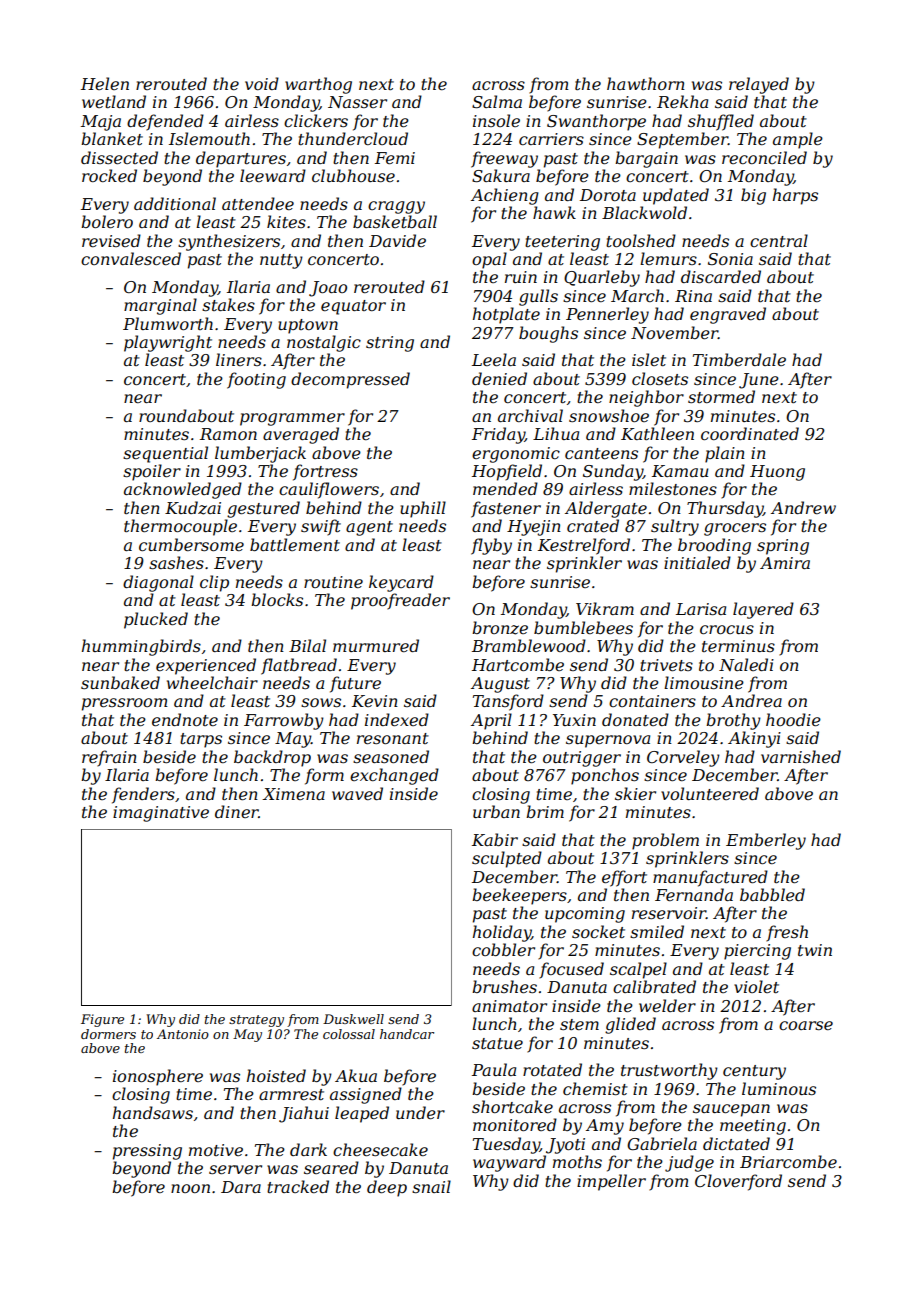 This screenshot has height=1308, width=924. Describe the element at coordinates (728, 315) in the screenshot. I see `engraved` at that location.
